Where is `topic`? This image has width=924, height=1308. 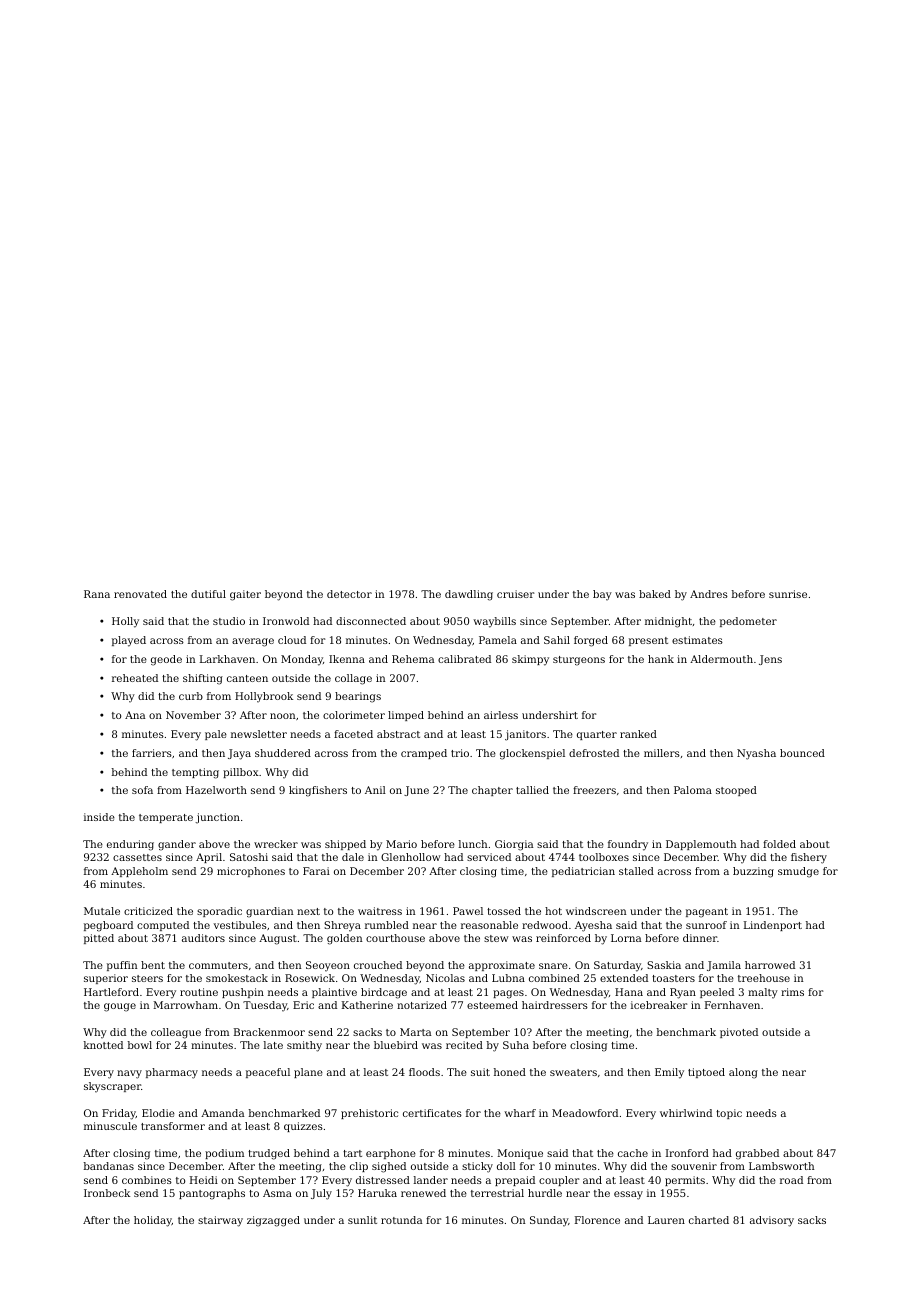 topic is located at coordinates (729, 1114).
